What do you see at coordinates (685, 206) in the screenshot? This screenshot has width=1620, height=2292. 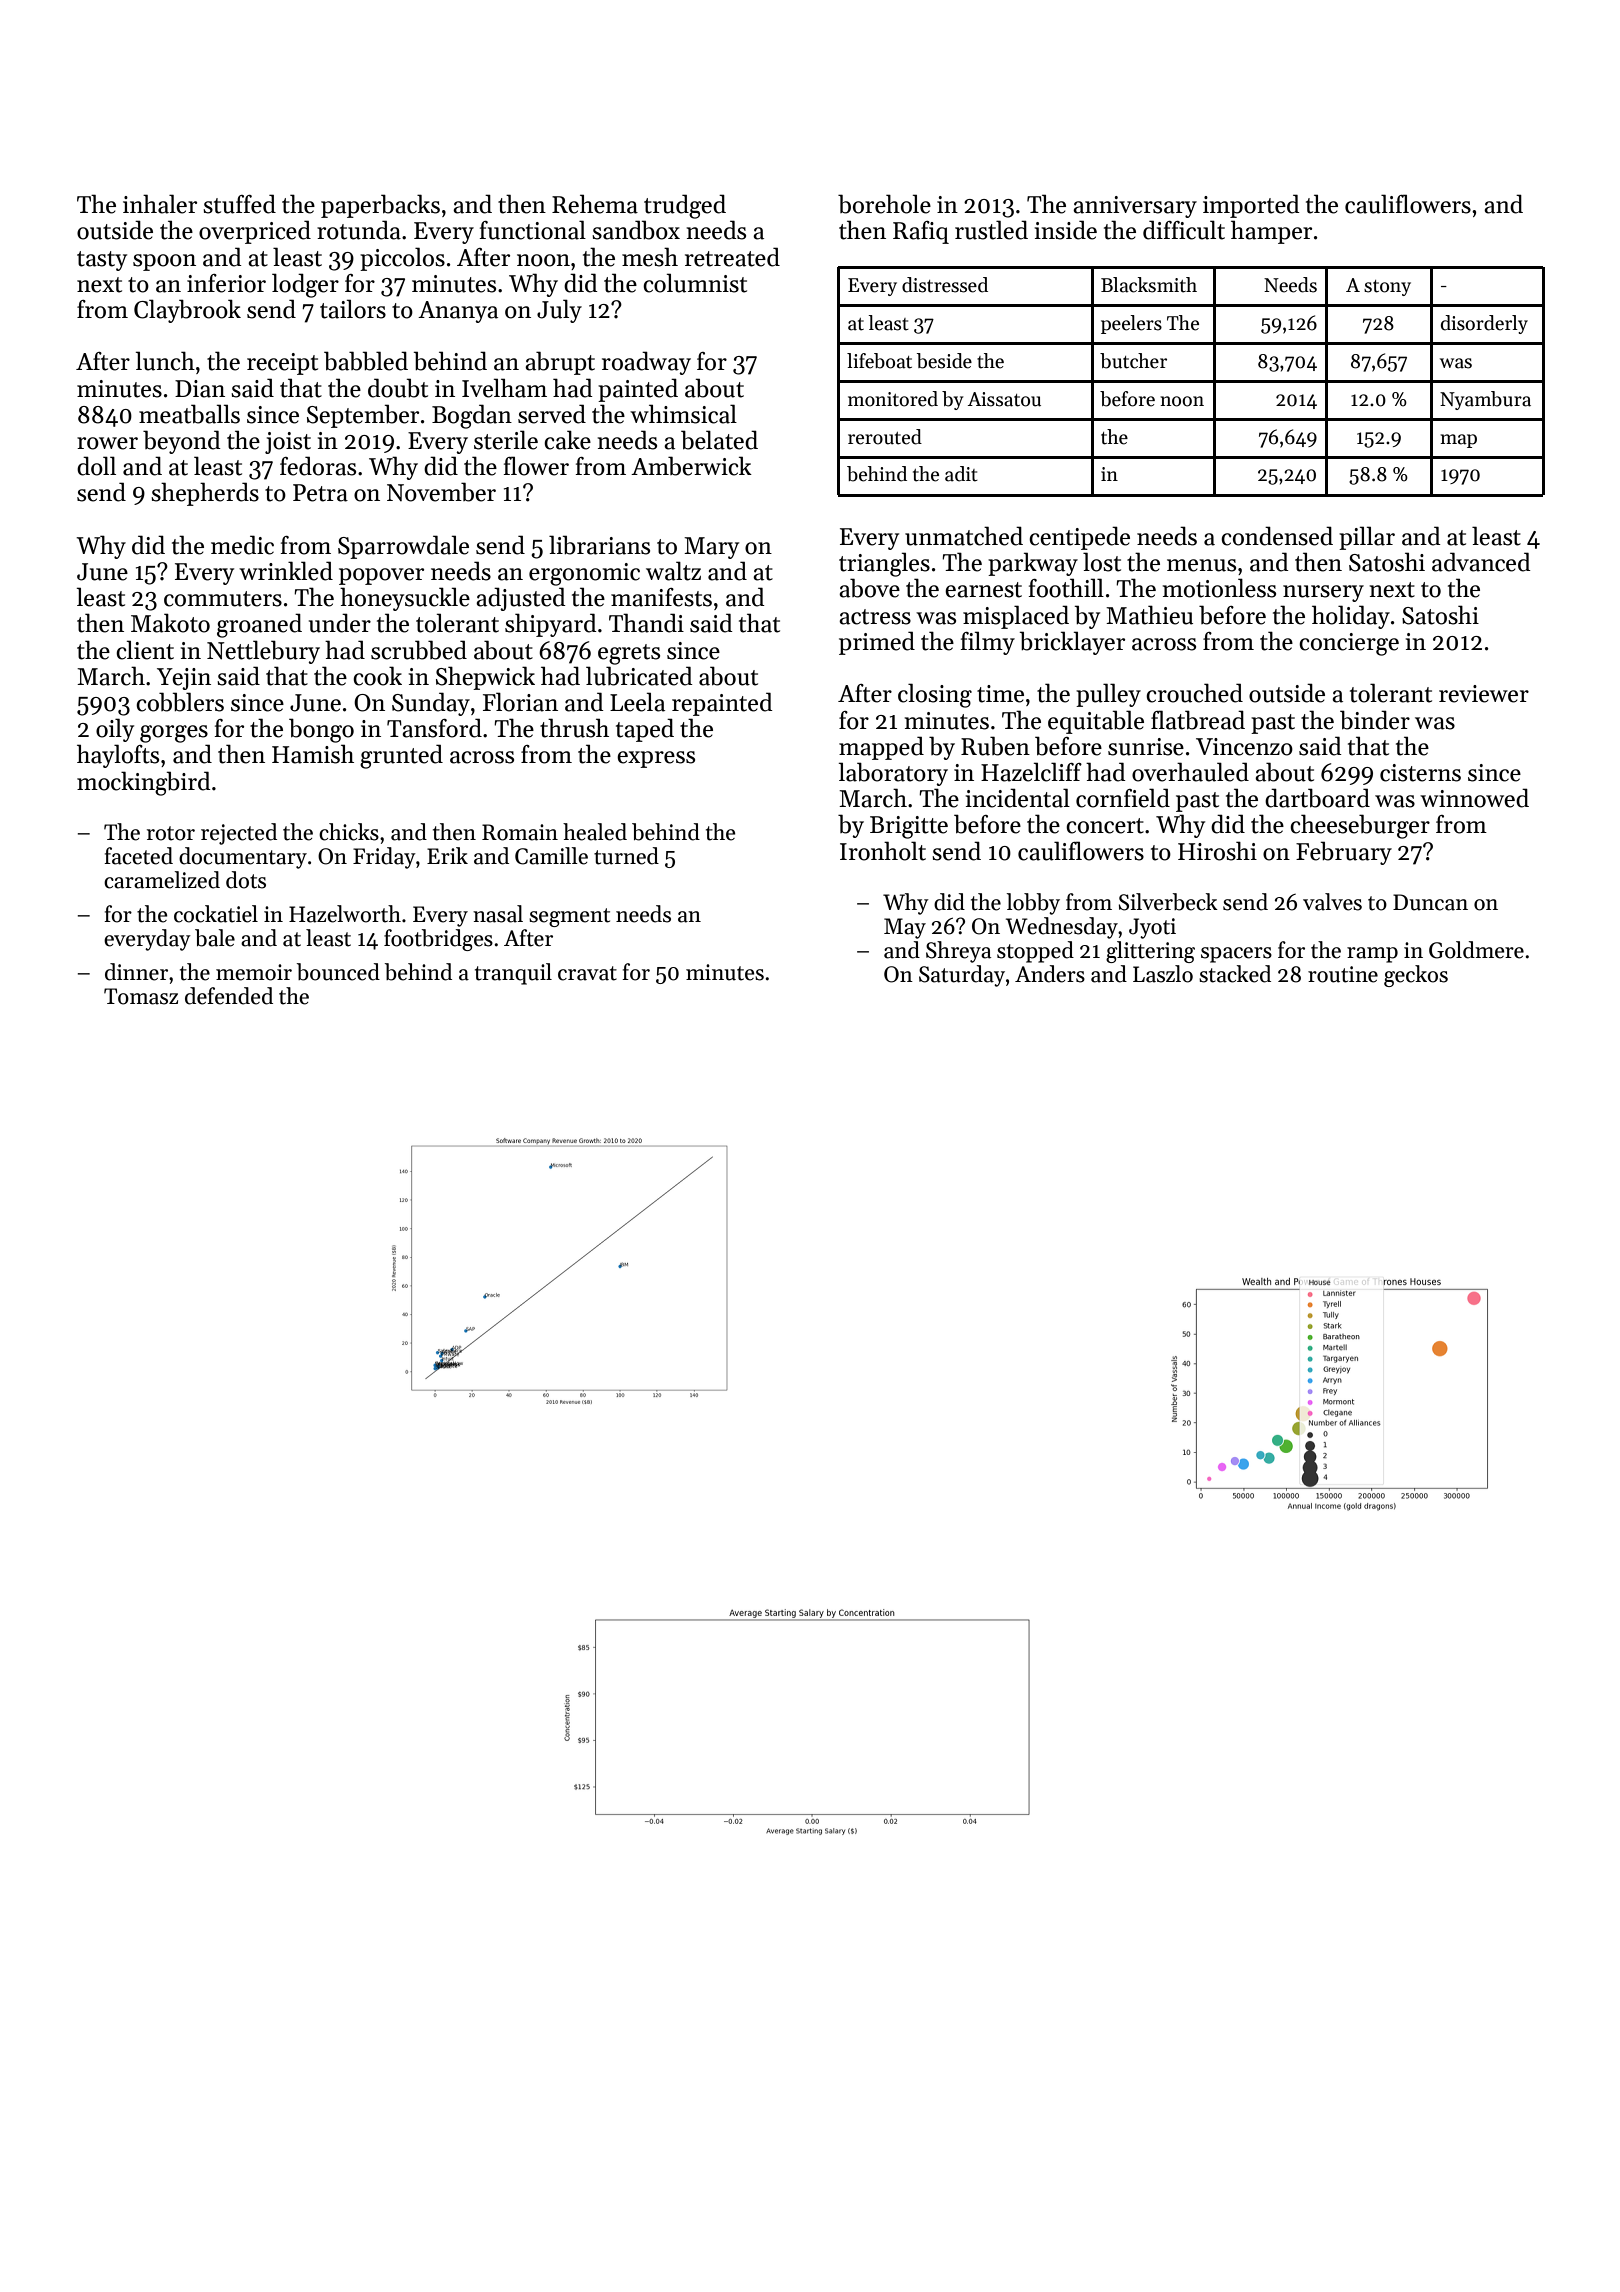 I see `trudged` at bounding box center [685, 206].
